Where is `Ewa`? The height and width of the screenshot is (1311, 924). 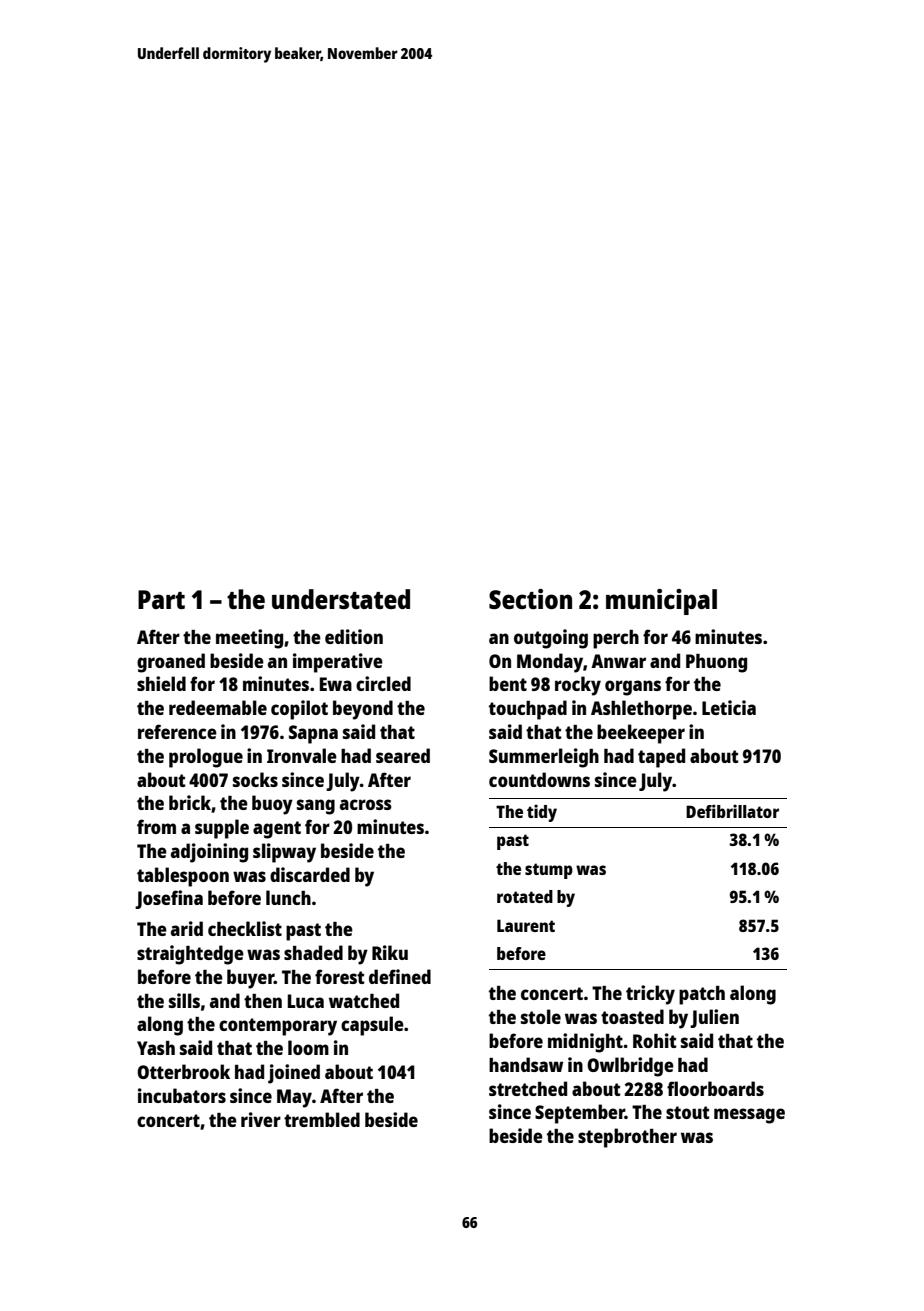
Ewa is located at coordinates (336, 684).
